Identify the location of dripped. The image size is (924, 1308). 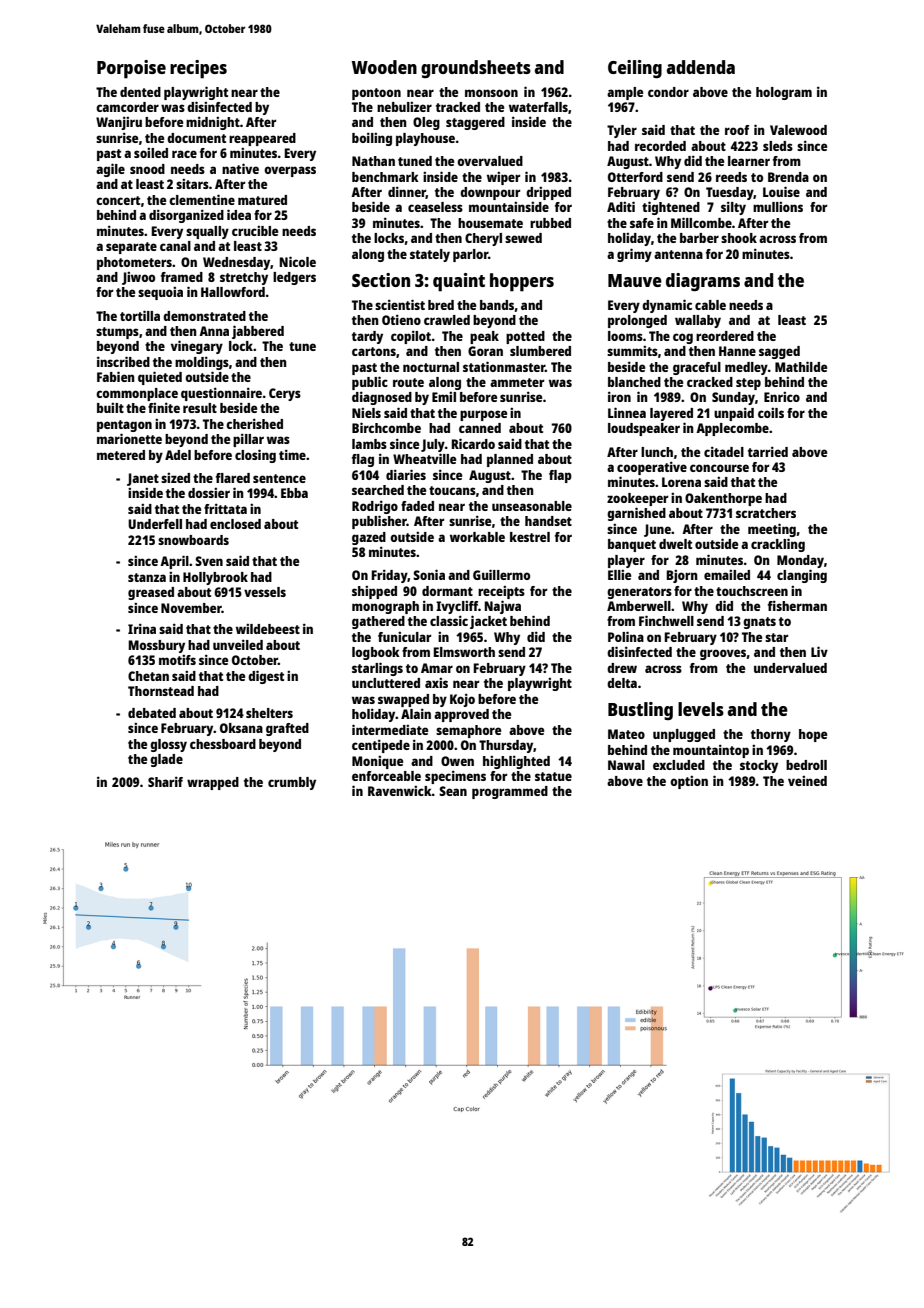
(548, 193).
